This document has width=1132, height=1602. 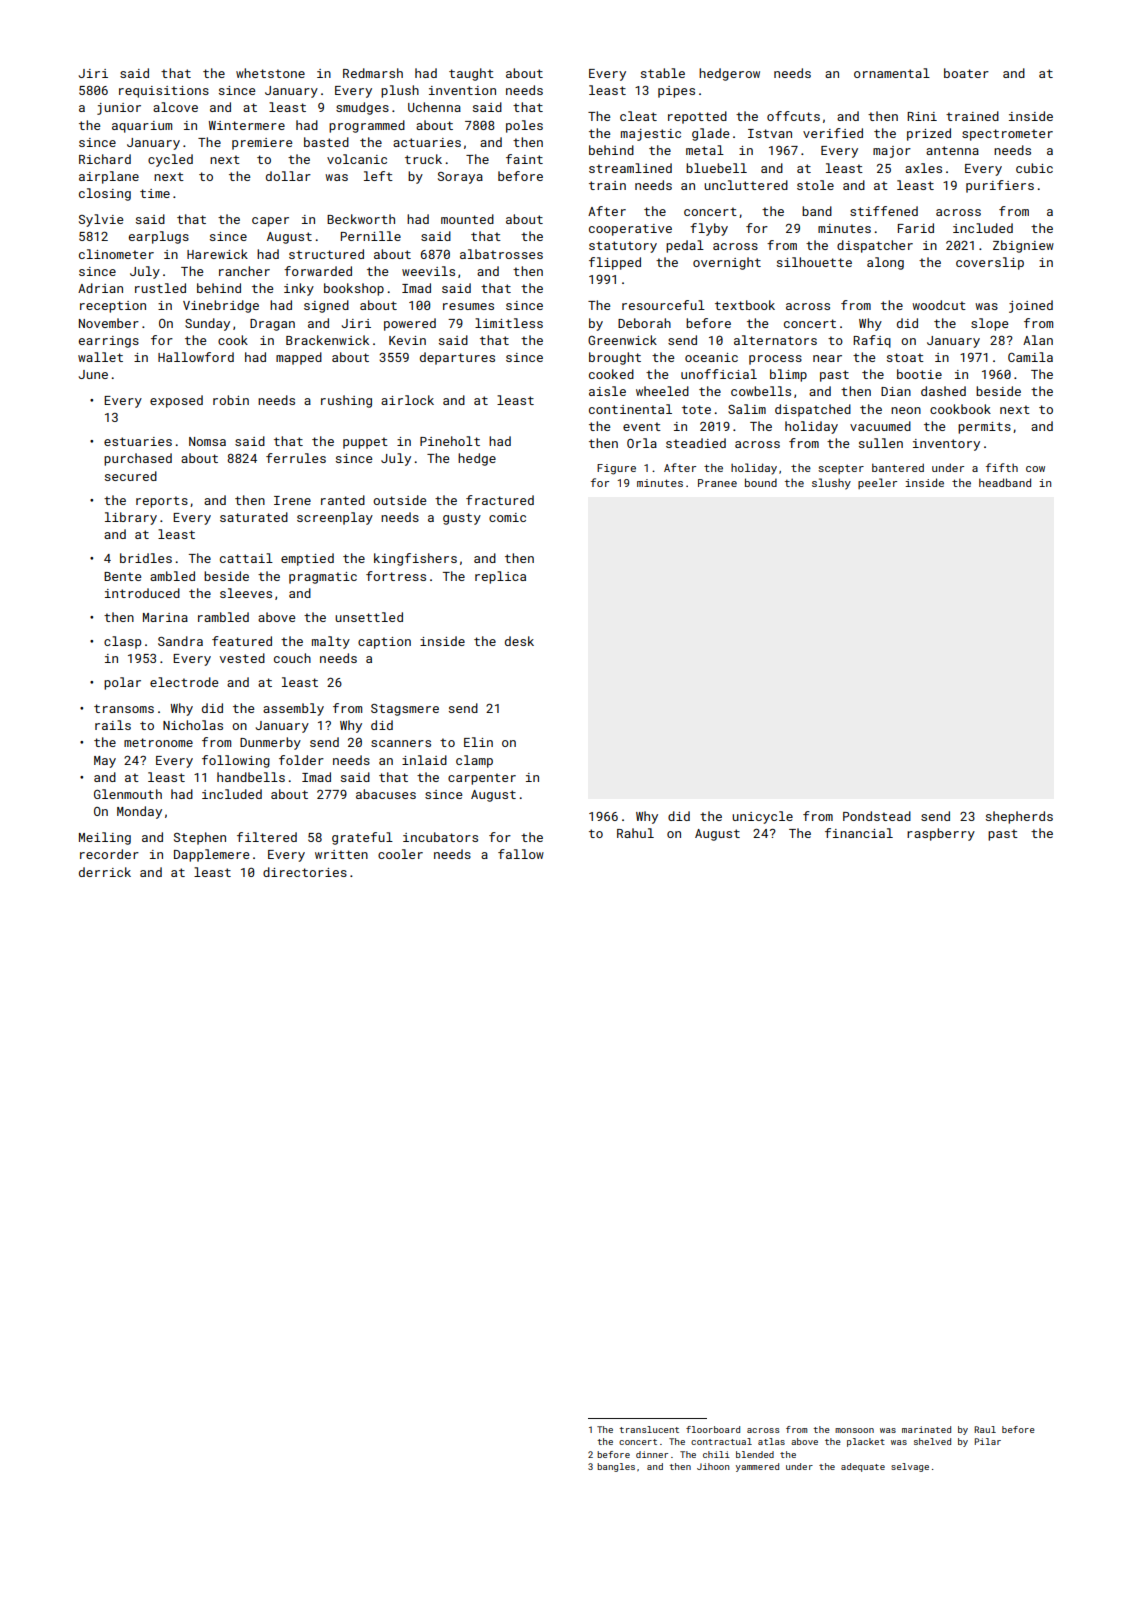 What do you see at coordinates (251, 777) in the document?
I see `handbells` at bounding box center [251, 777].
